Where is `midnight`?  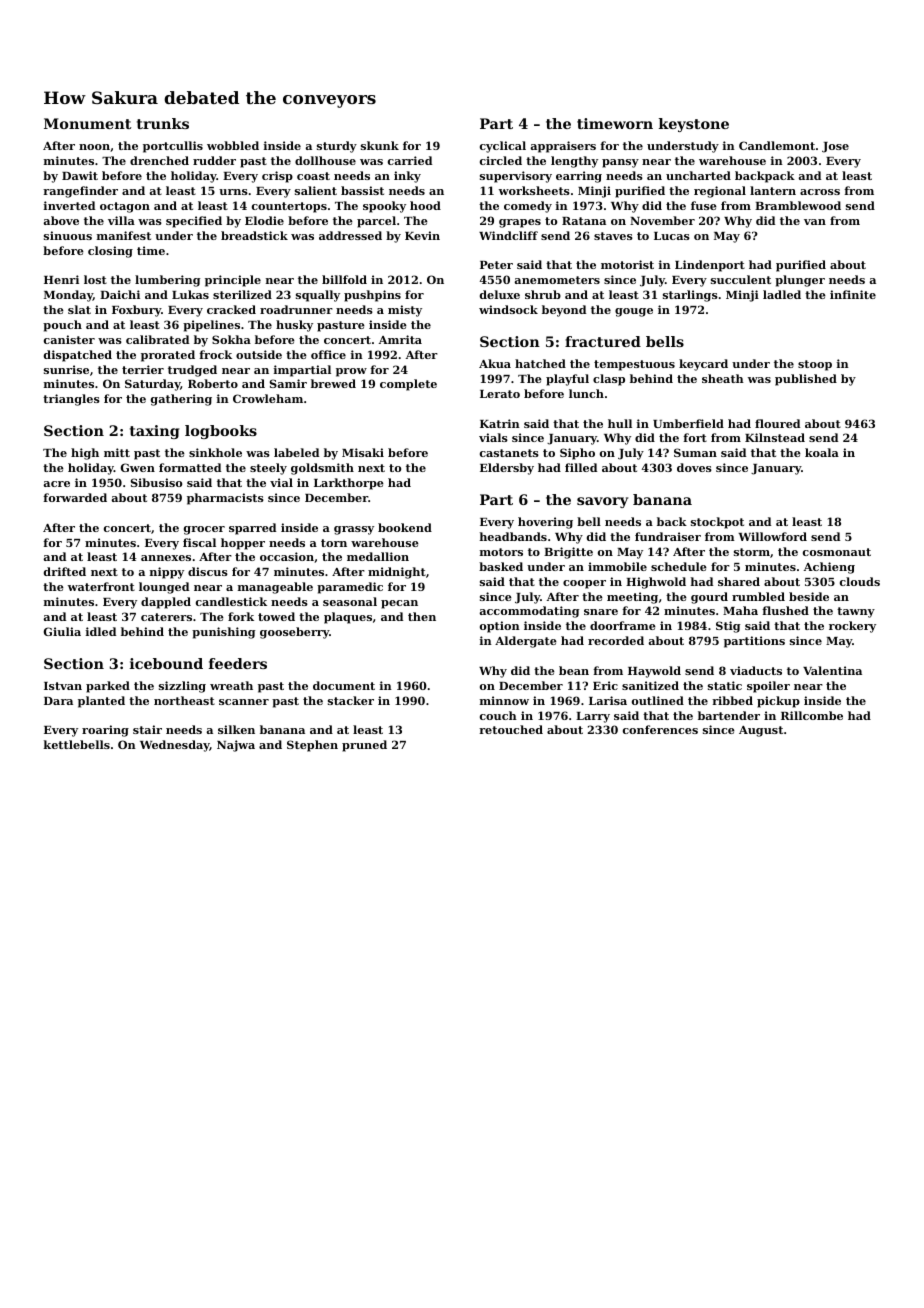 midnight is located at coordinates (397, 573).
